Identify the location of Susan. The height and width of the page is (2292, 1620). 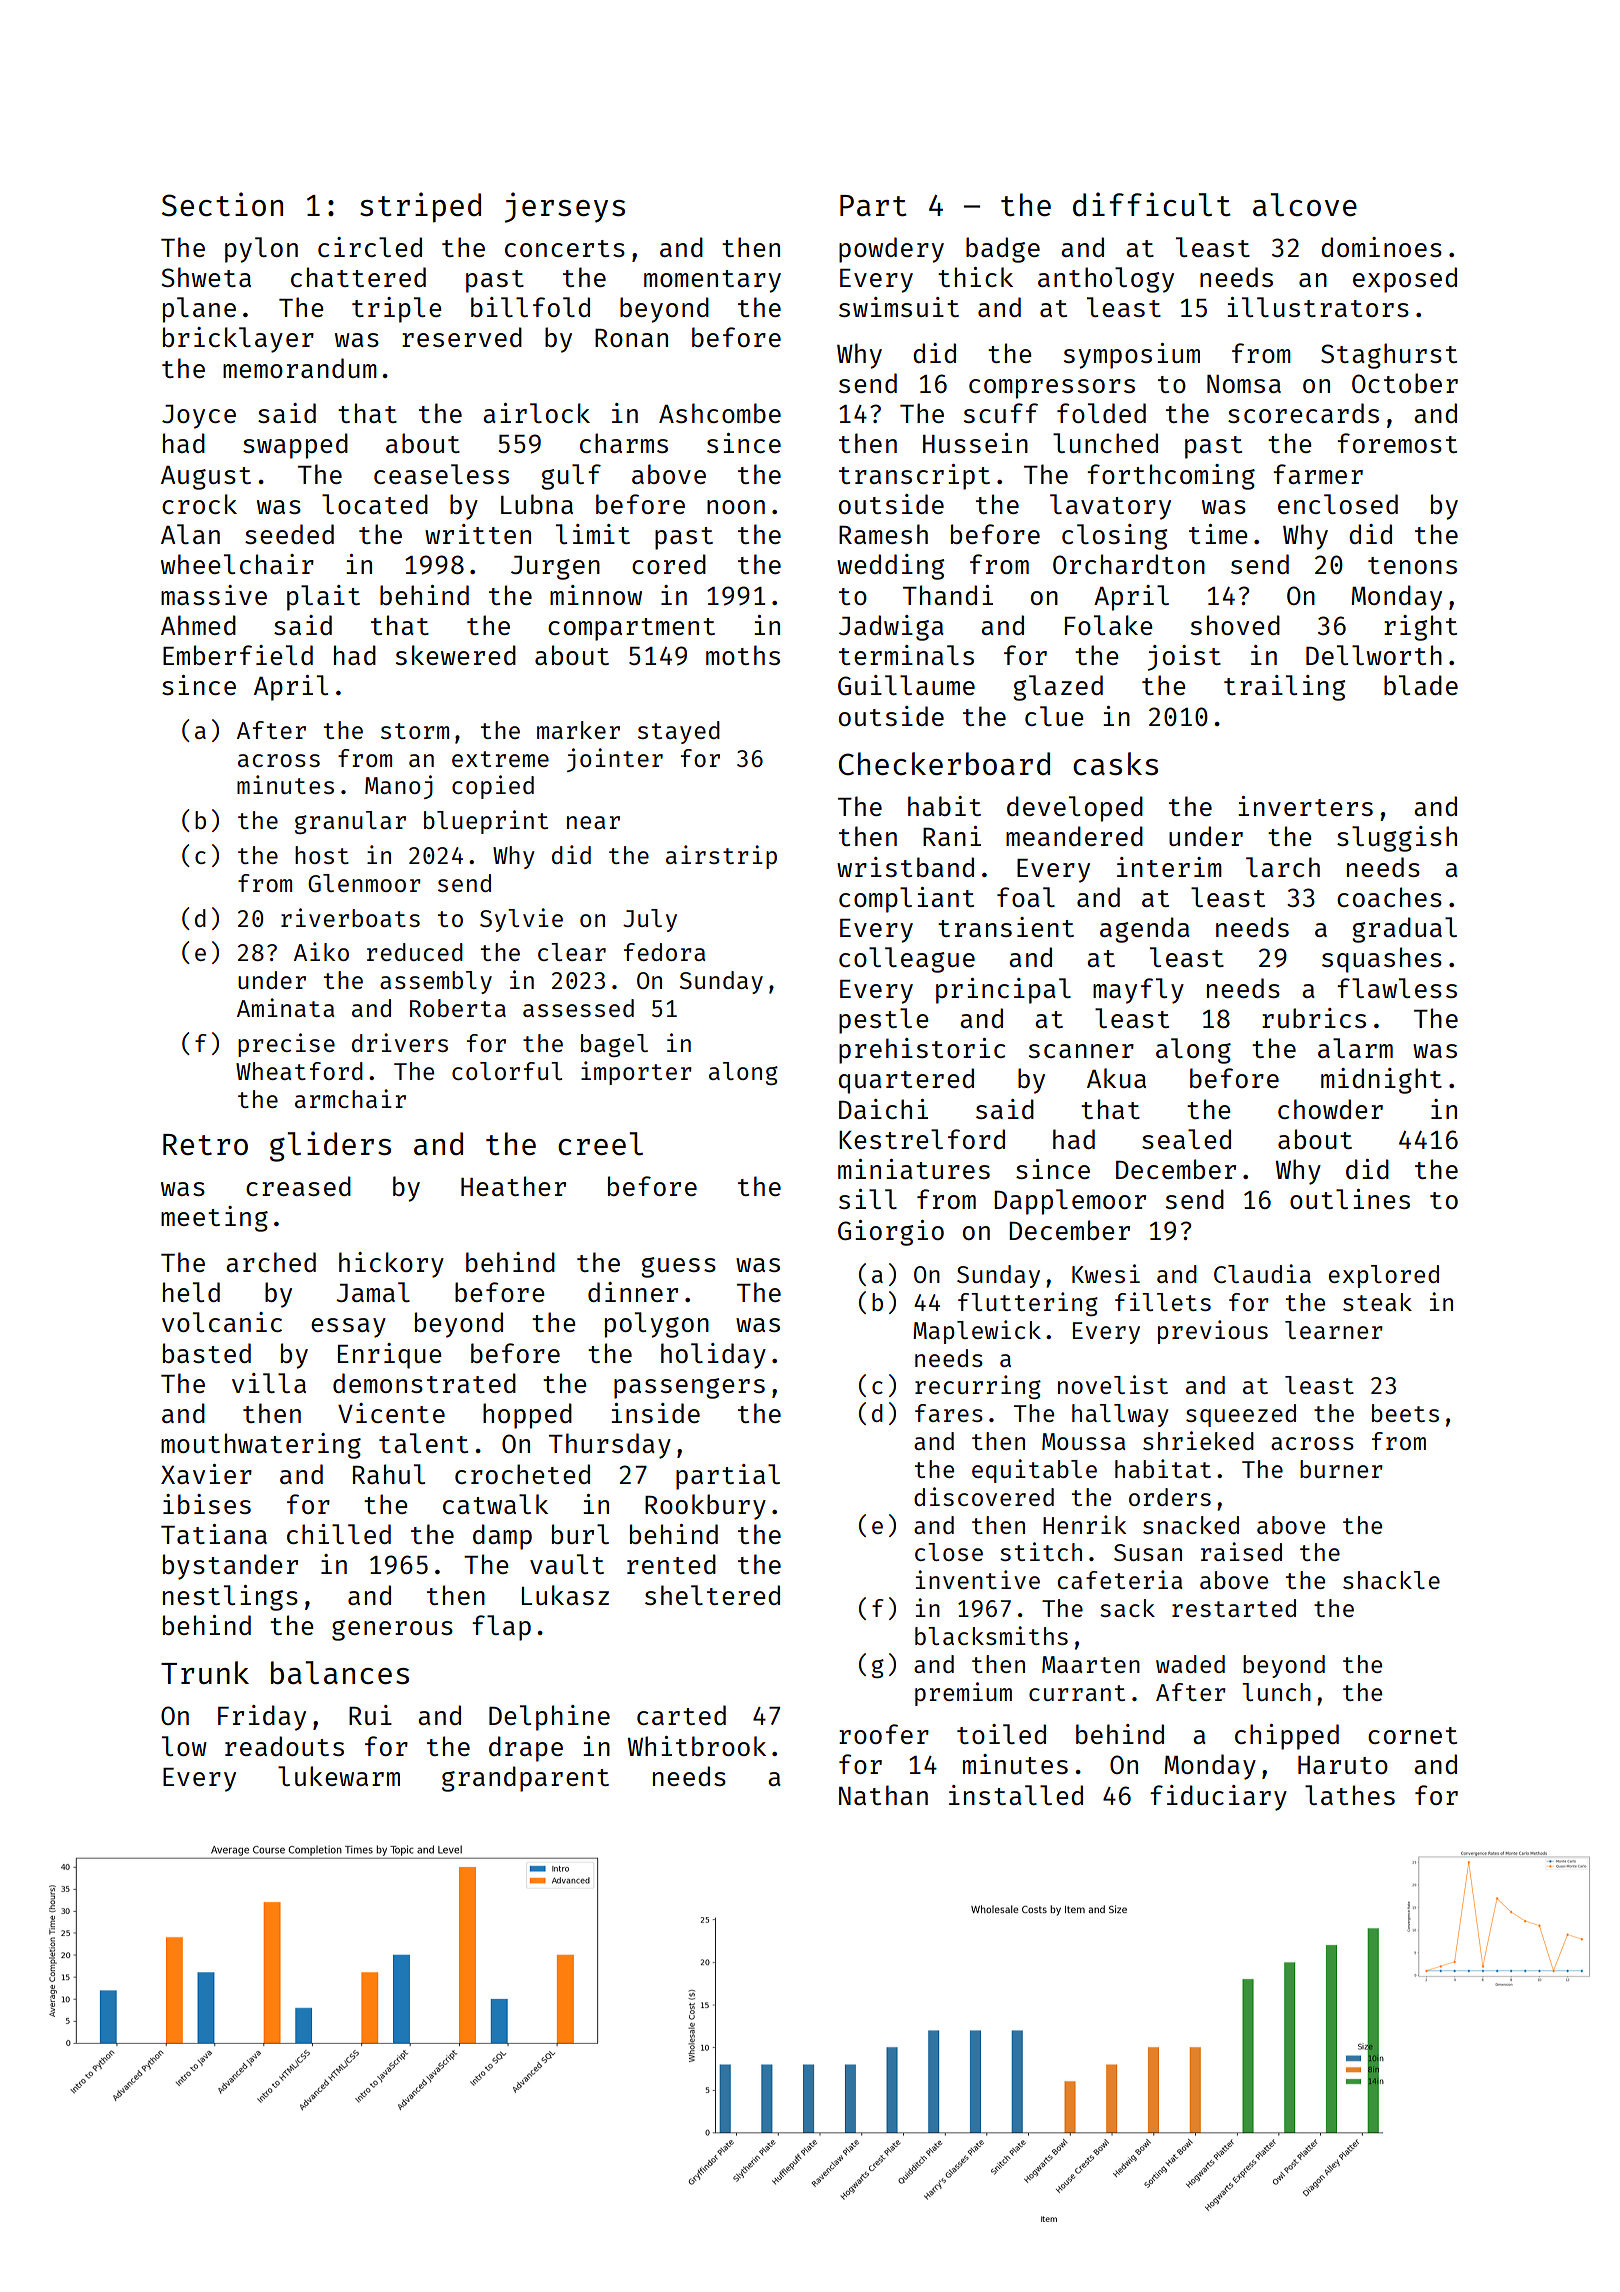
(1148, 1552).
